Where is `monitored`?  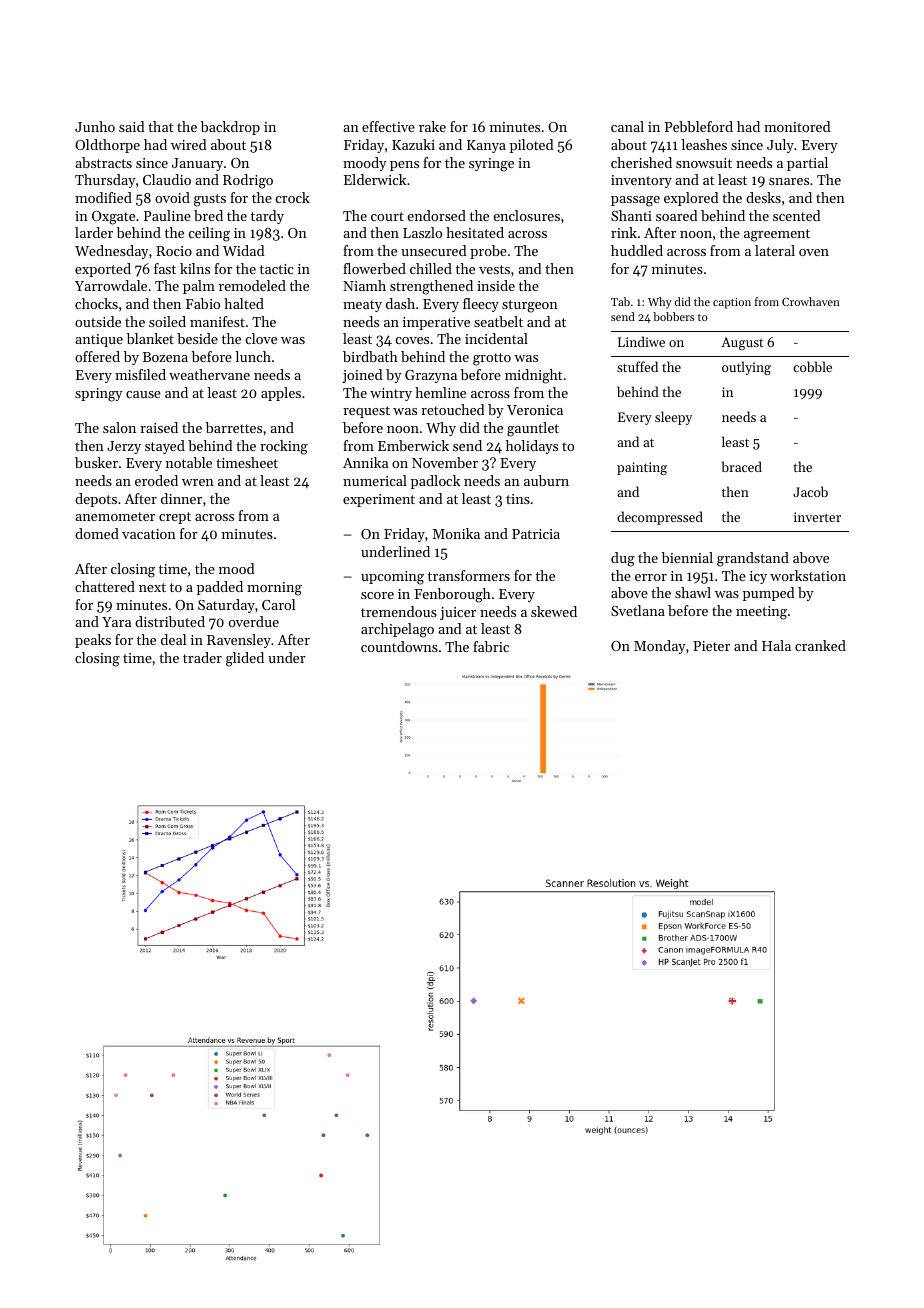 monitored is located at coordinates (797, 126).
